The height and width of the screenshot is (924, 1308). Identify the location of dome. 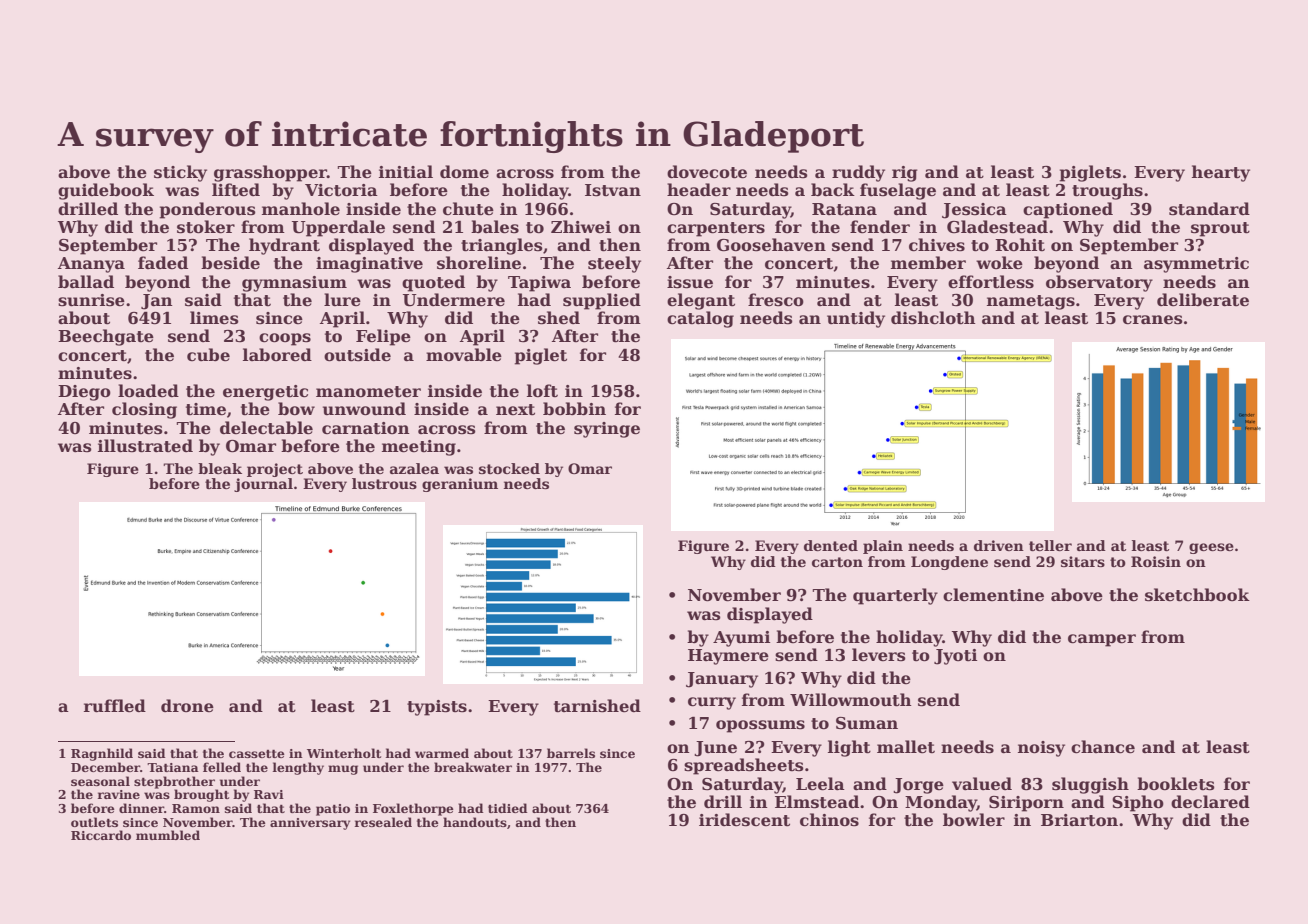
(464, 172).
